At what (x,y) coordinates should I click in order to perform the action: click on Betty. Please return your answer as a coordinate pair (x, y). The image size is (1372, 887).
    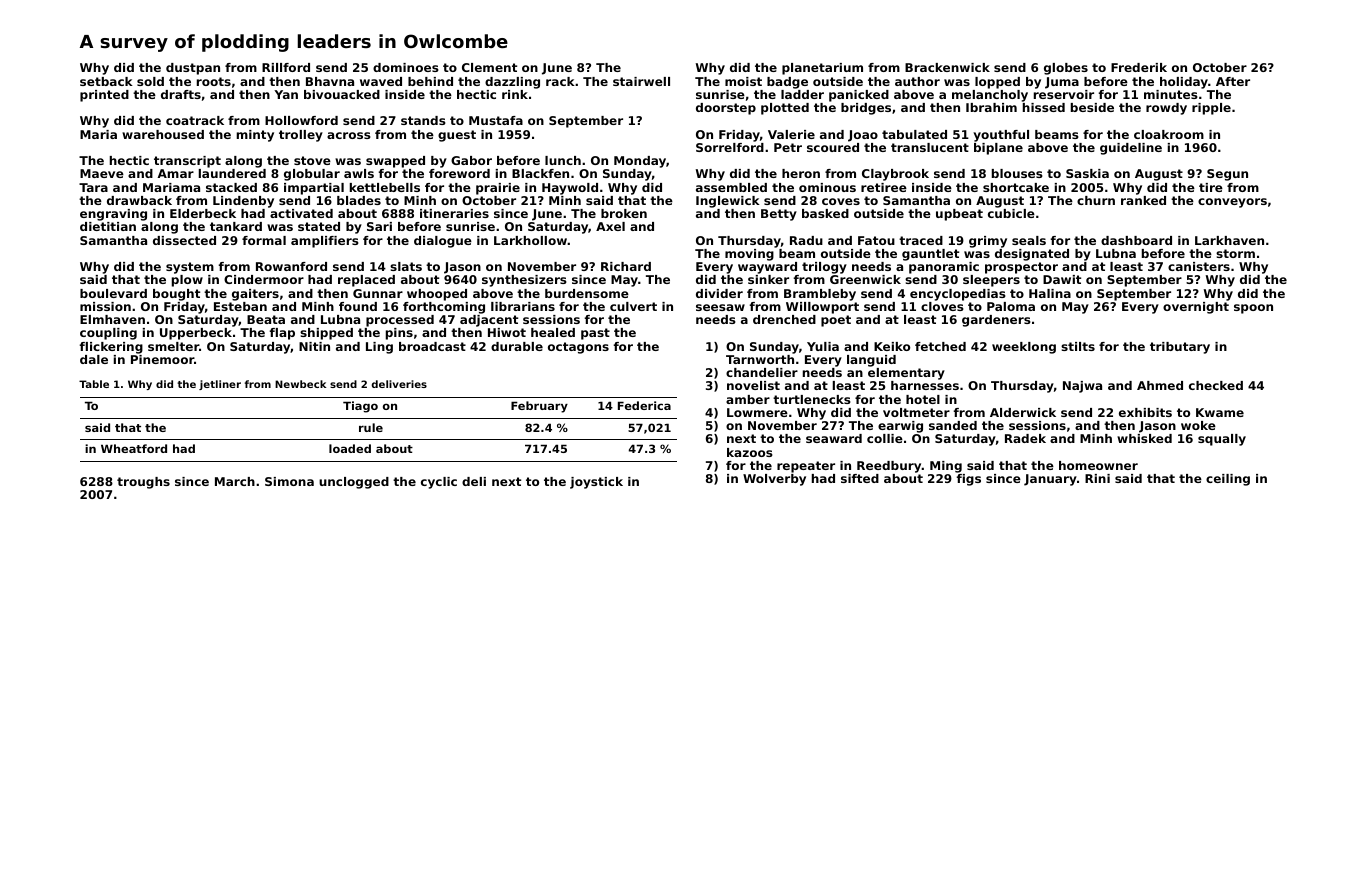
    Looking at the image, I should click on (779, 215).
